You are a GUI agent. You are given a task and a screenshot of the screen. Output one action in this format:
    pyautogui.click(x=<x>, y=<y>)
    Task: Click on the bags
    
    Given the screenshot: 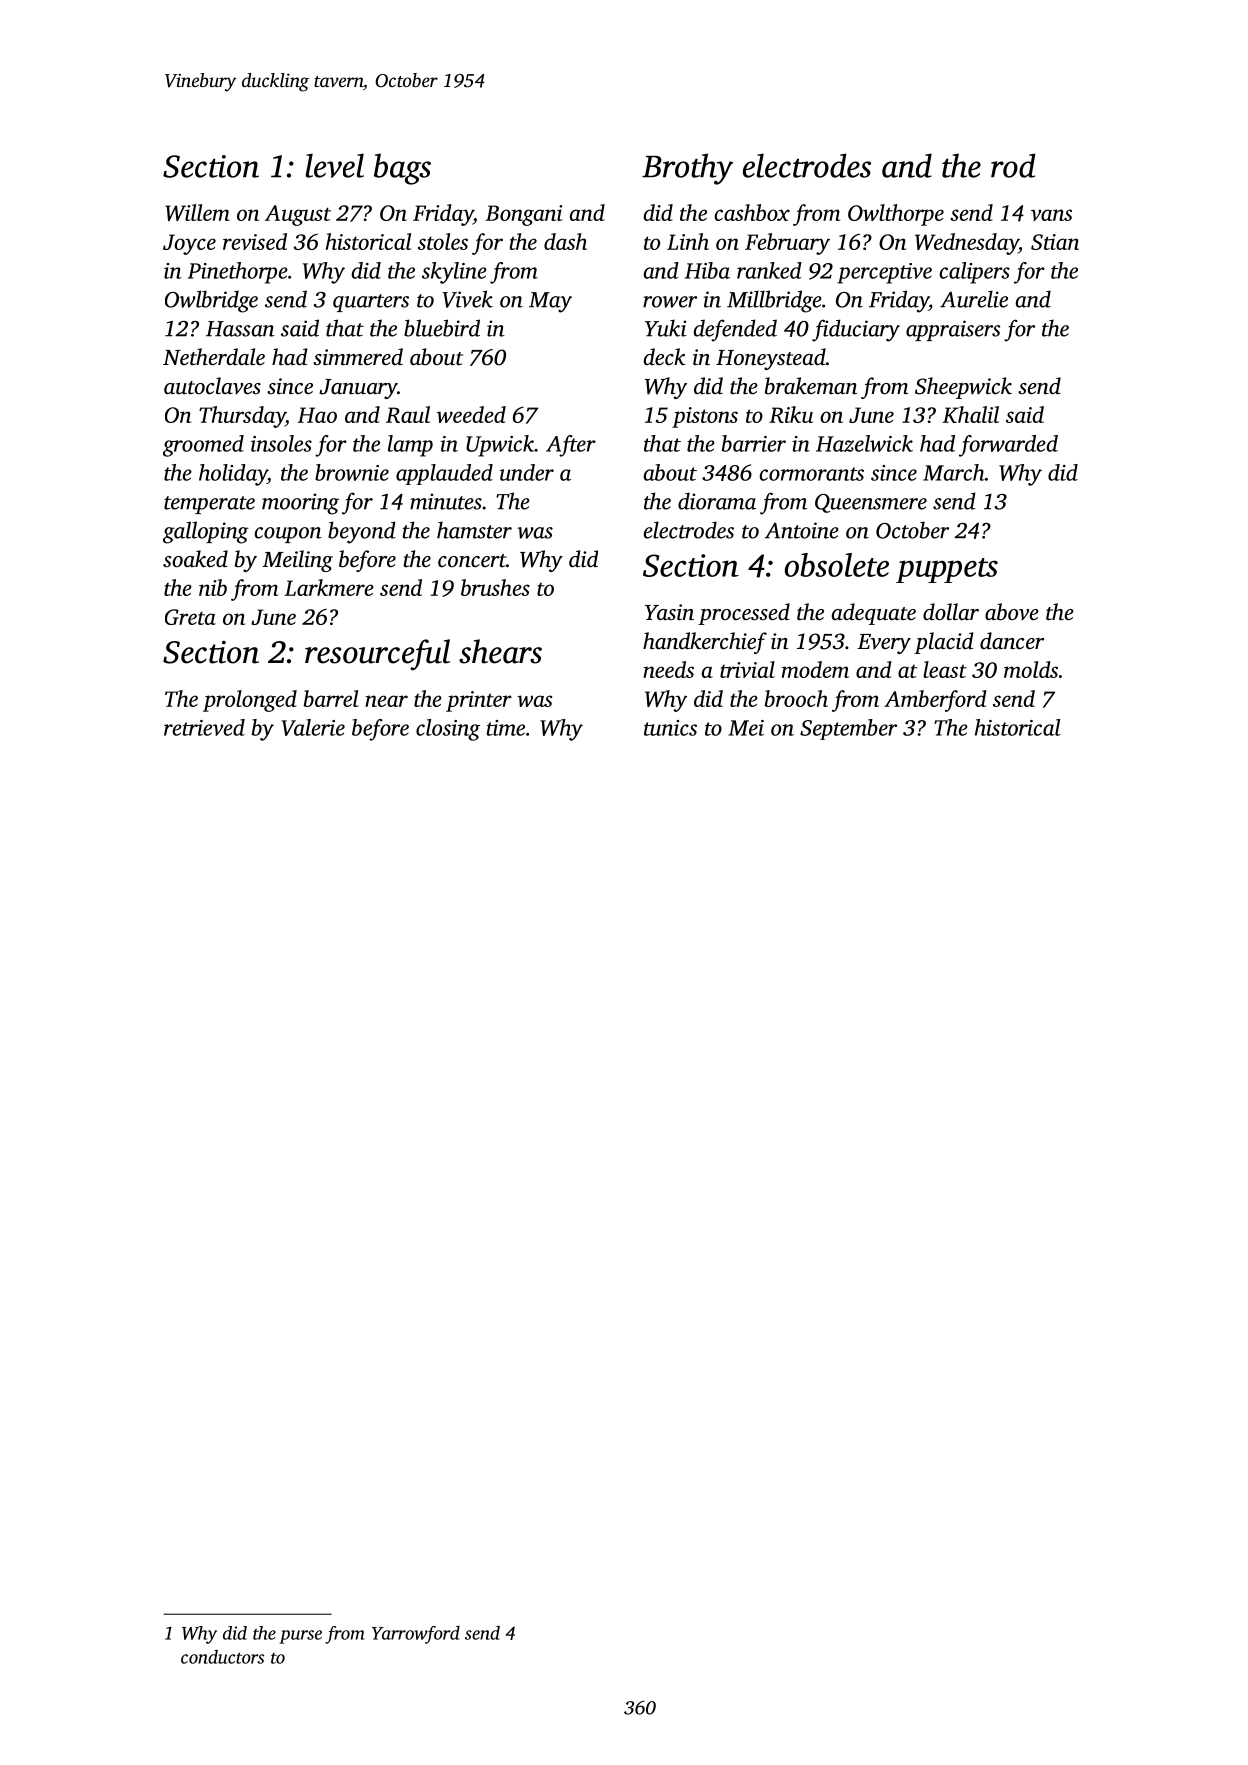 What is the action you would take?
    pyautogui.click(x=402, y=169)
